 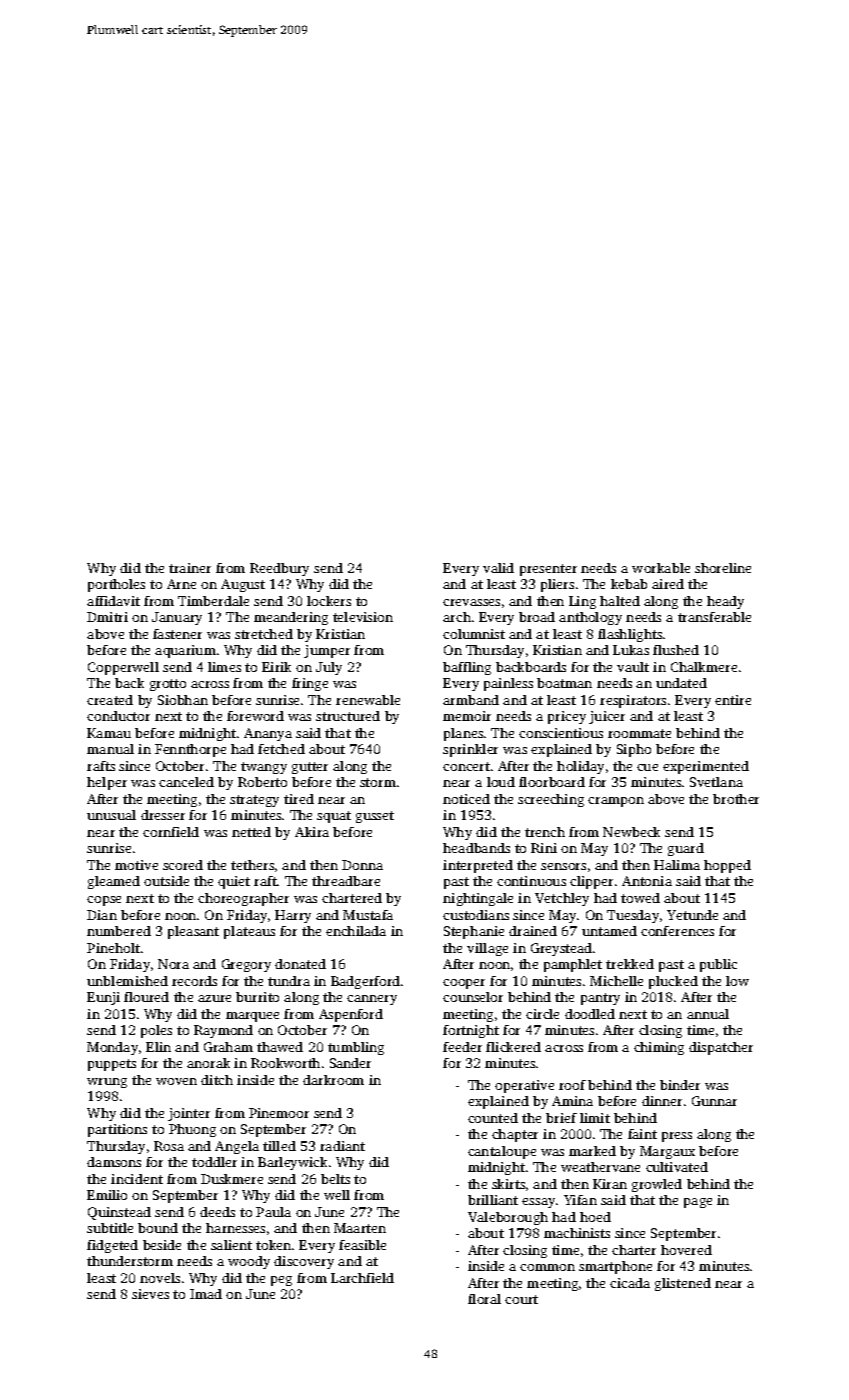 I want to click on Timberdale, so click(x=213, y=601).
